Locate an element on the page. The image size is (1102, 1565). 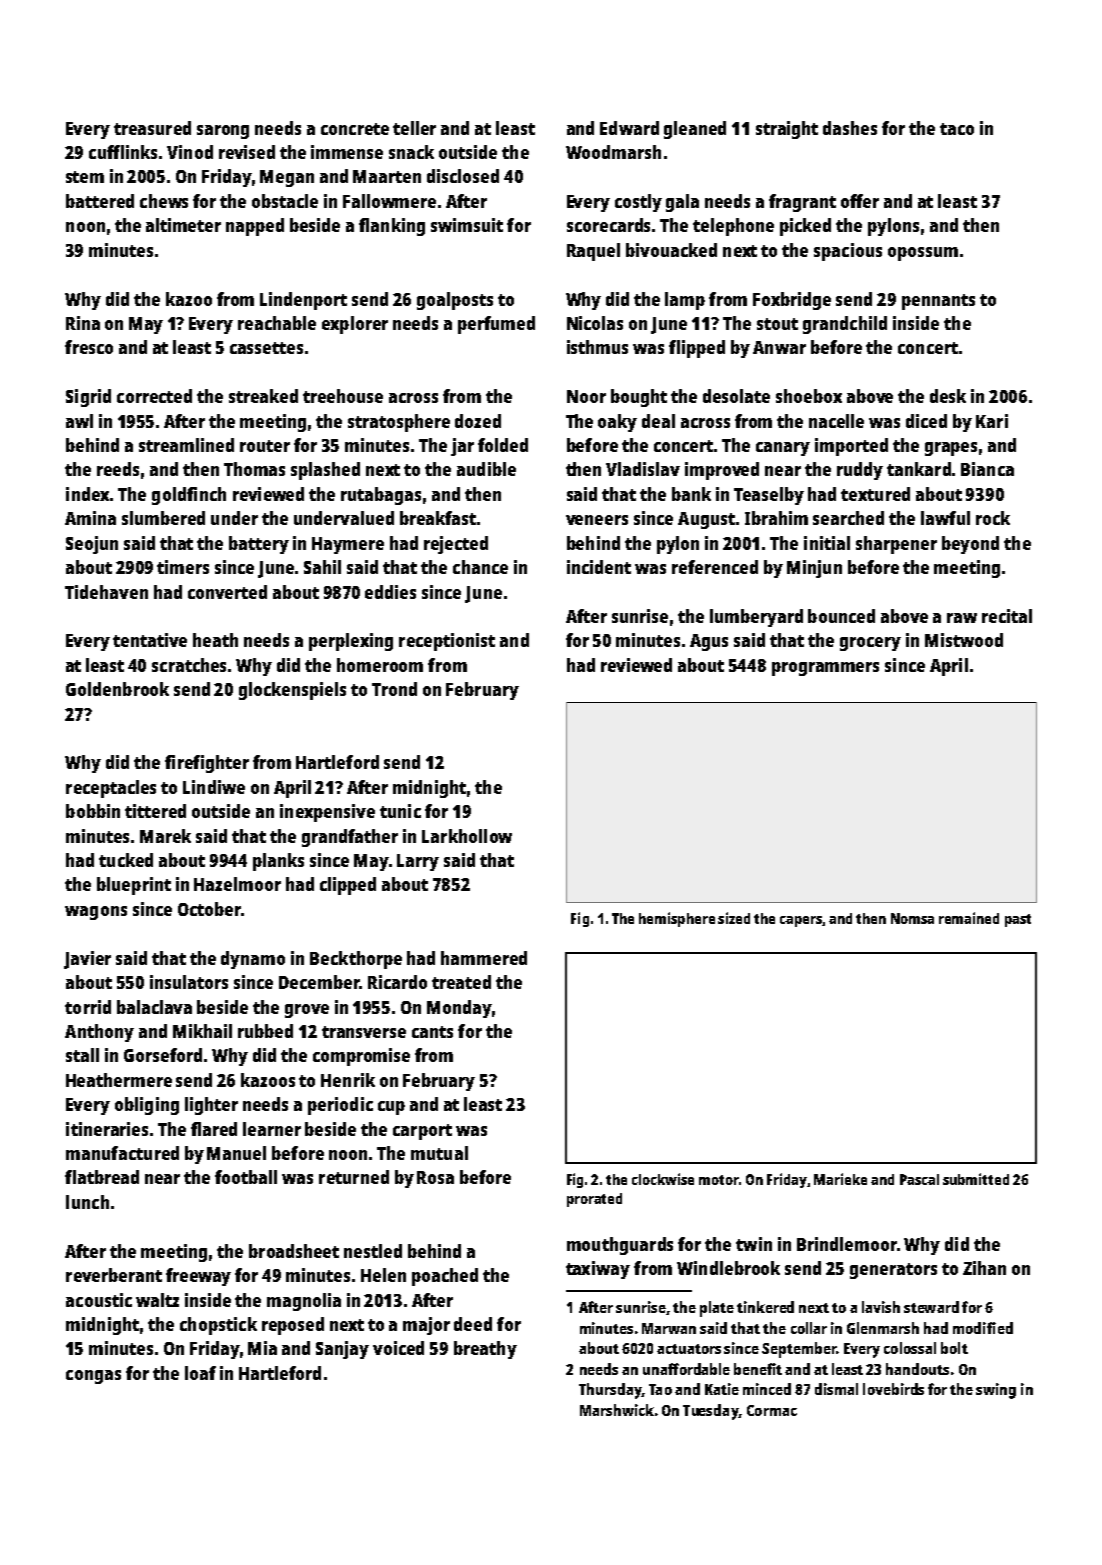
breakfast is located at coordinates (438, 518).
